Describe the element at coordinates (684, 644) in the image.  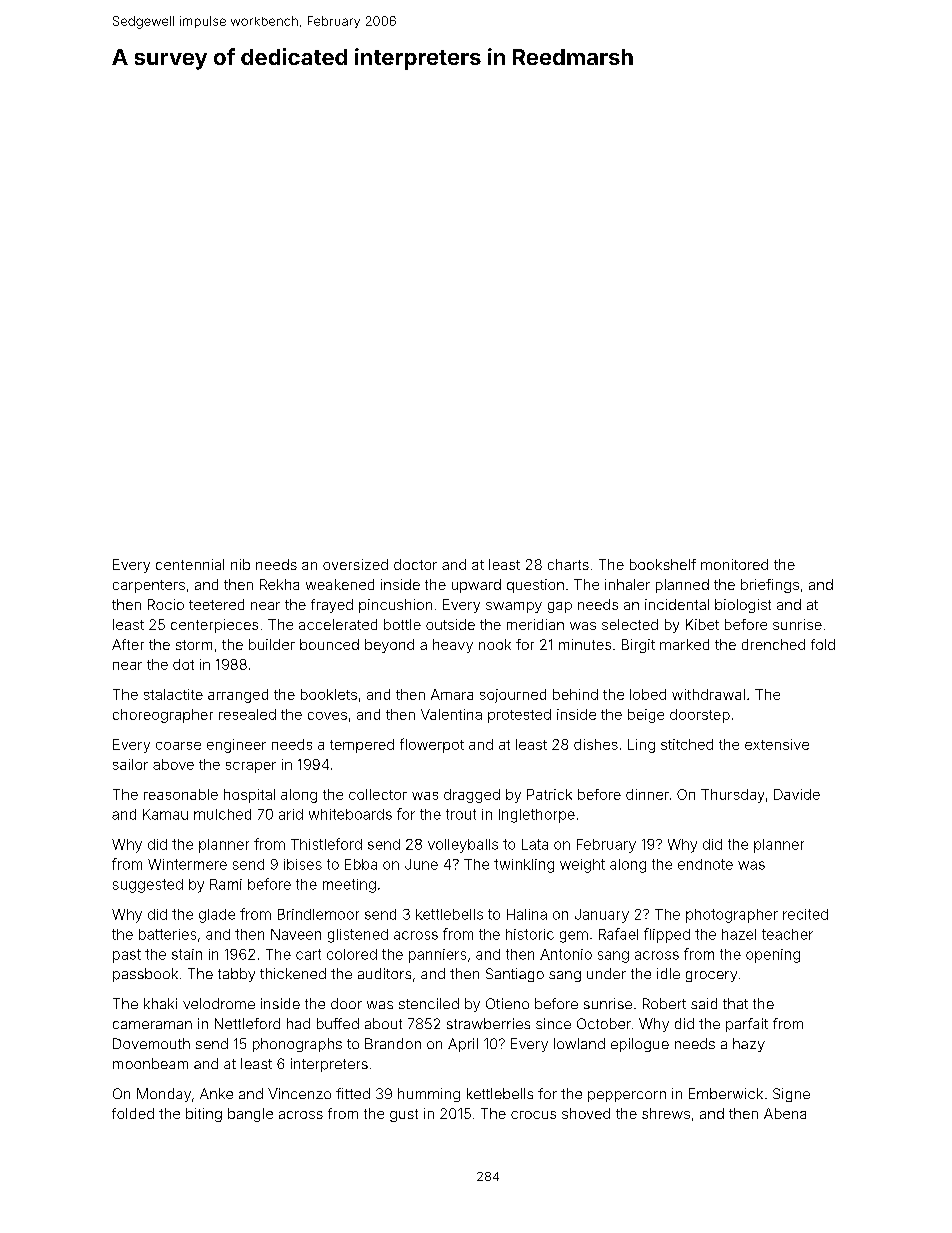
I see `marked` at that location.
